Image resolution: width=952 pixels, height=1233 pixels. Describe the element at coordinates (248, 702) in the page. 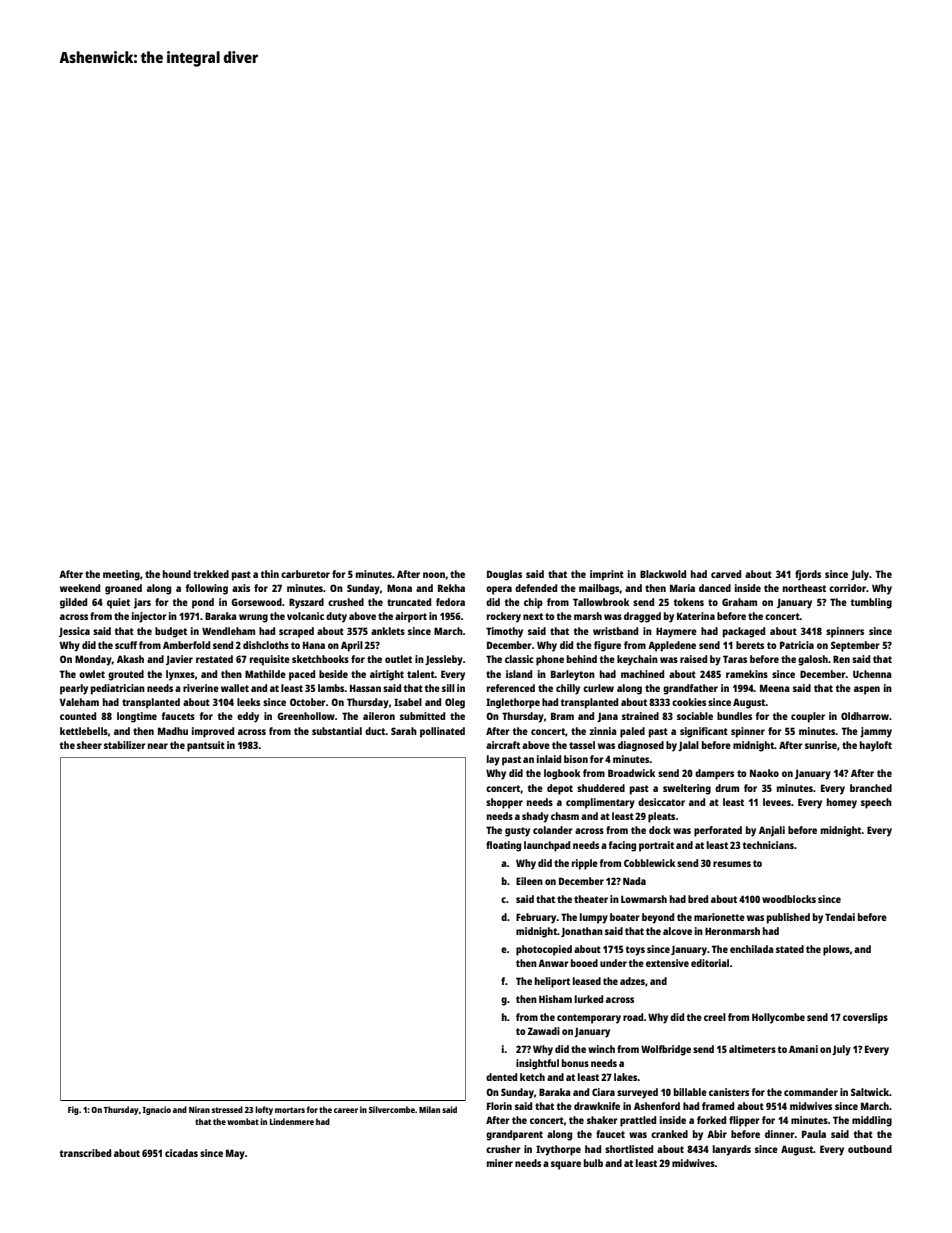

I see `leeks` at that location.
